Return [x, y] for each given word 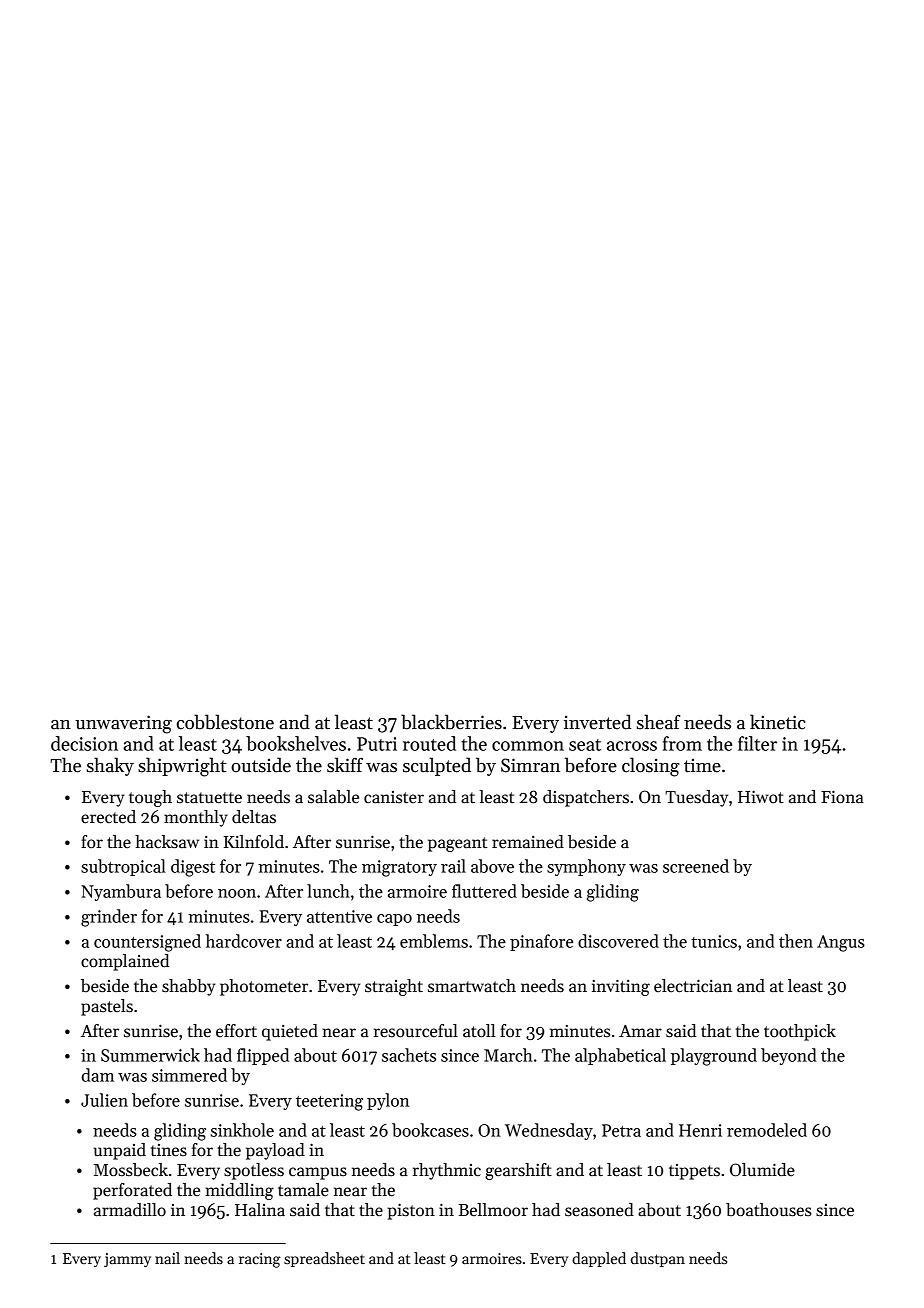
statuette [209, 798]
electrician [693, 986]
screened [696, 866]
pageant [457, 844]
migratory [399, 868]
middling [239, 1191]
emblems [434, 941]
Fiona [842, 797]
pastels [107, 1007]
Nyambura [121, 892]
